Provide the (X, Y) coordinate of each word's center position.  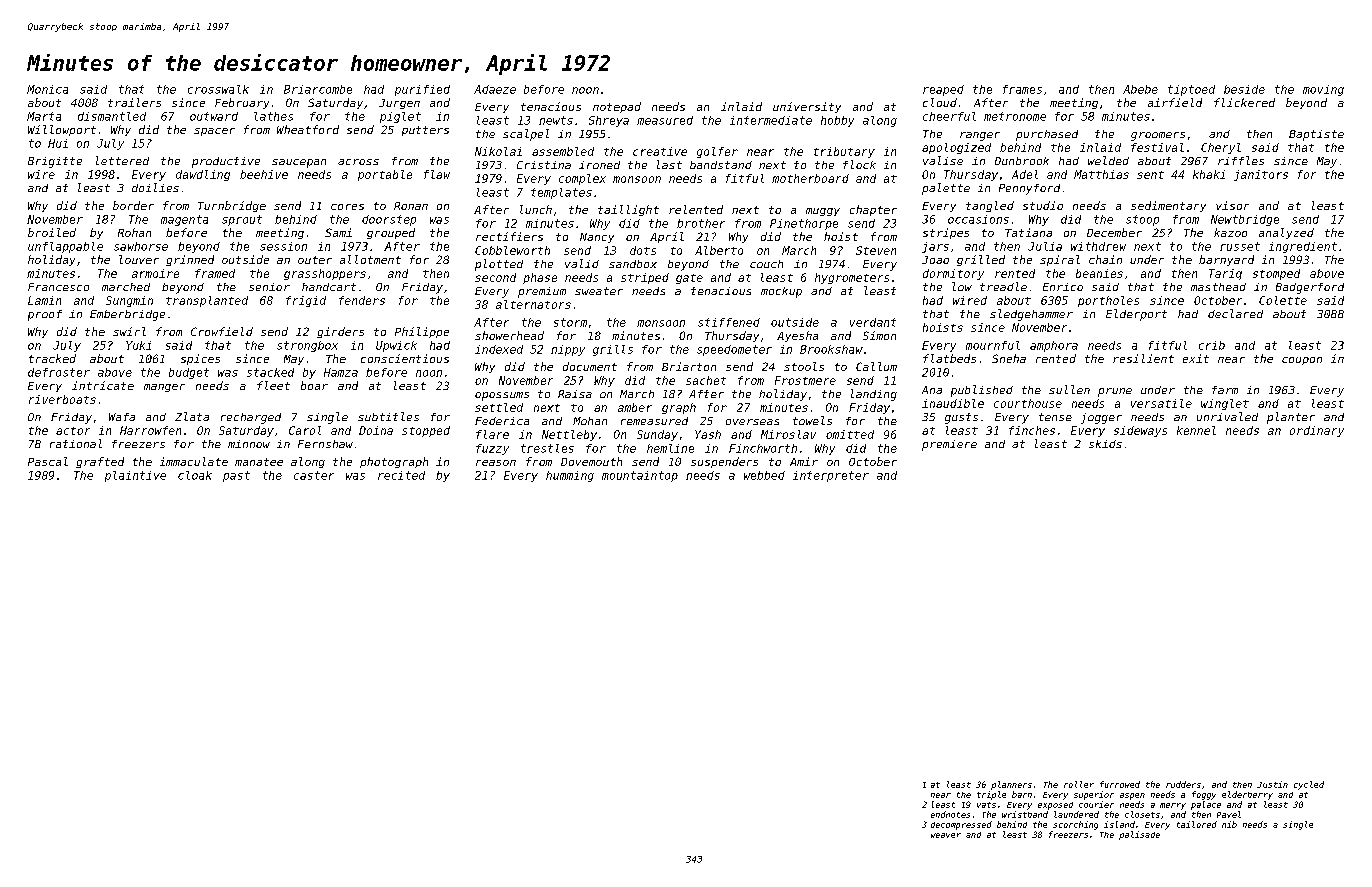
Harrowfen (150, 430)
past (236, 476)
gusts (961, 418)
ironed (599, 165)
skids (1105, 444)
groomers (1158, 136)
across (358, 162)
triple (991, 795)
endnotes (950, 814)
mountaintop (640, 476)
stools (804, 366)
